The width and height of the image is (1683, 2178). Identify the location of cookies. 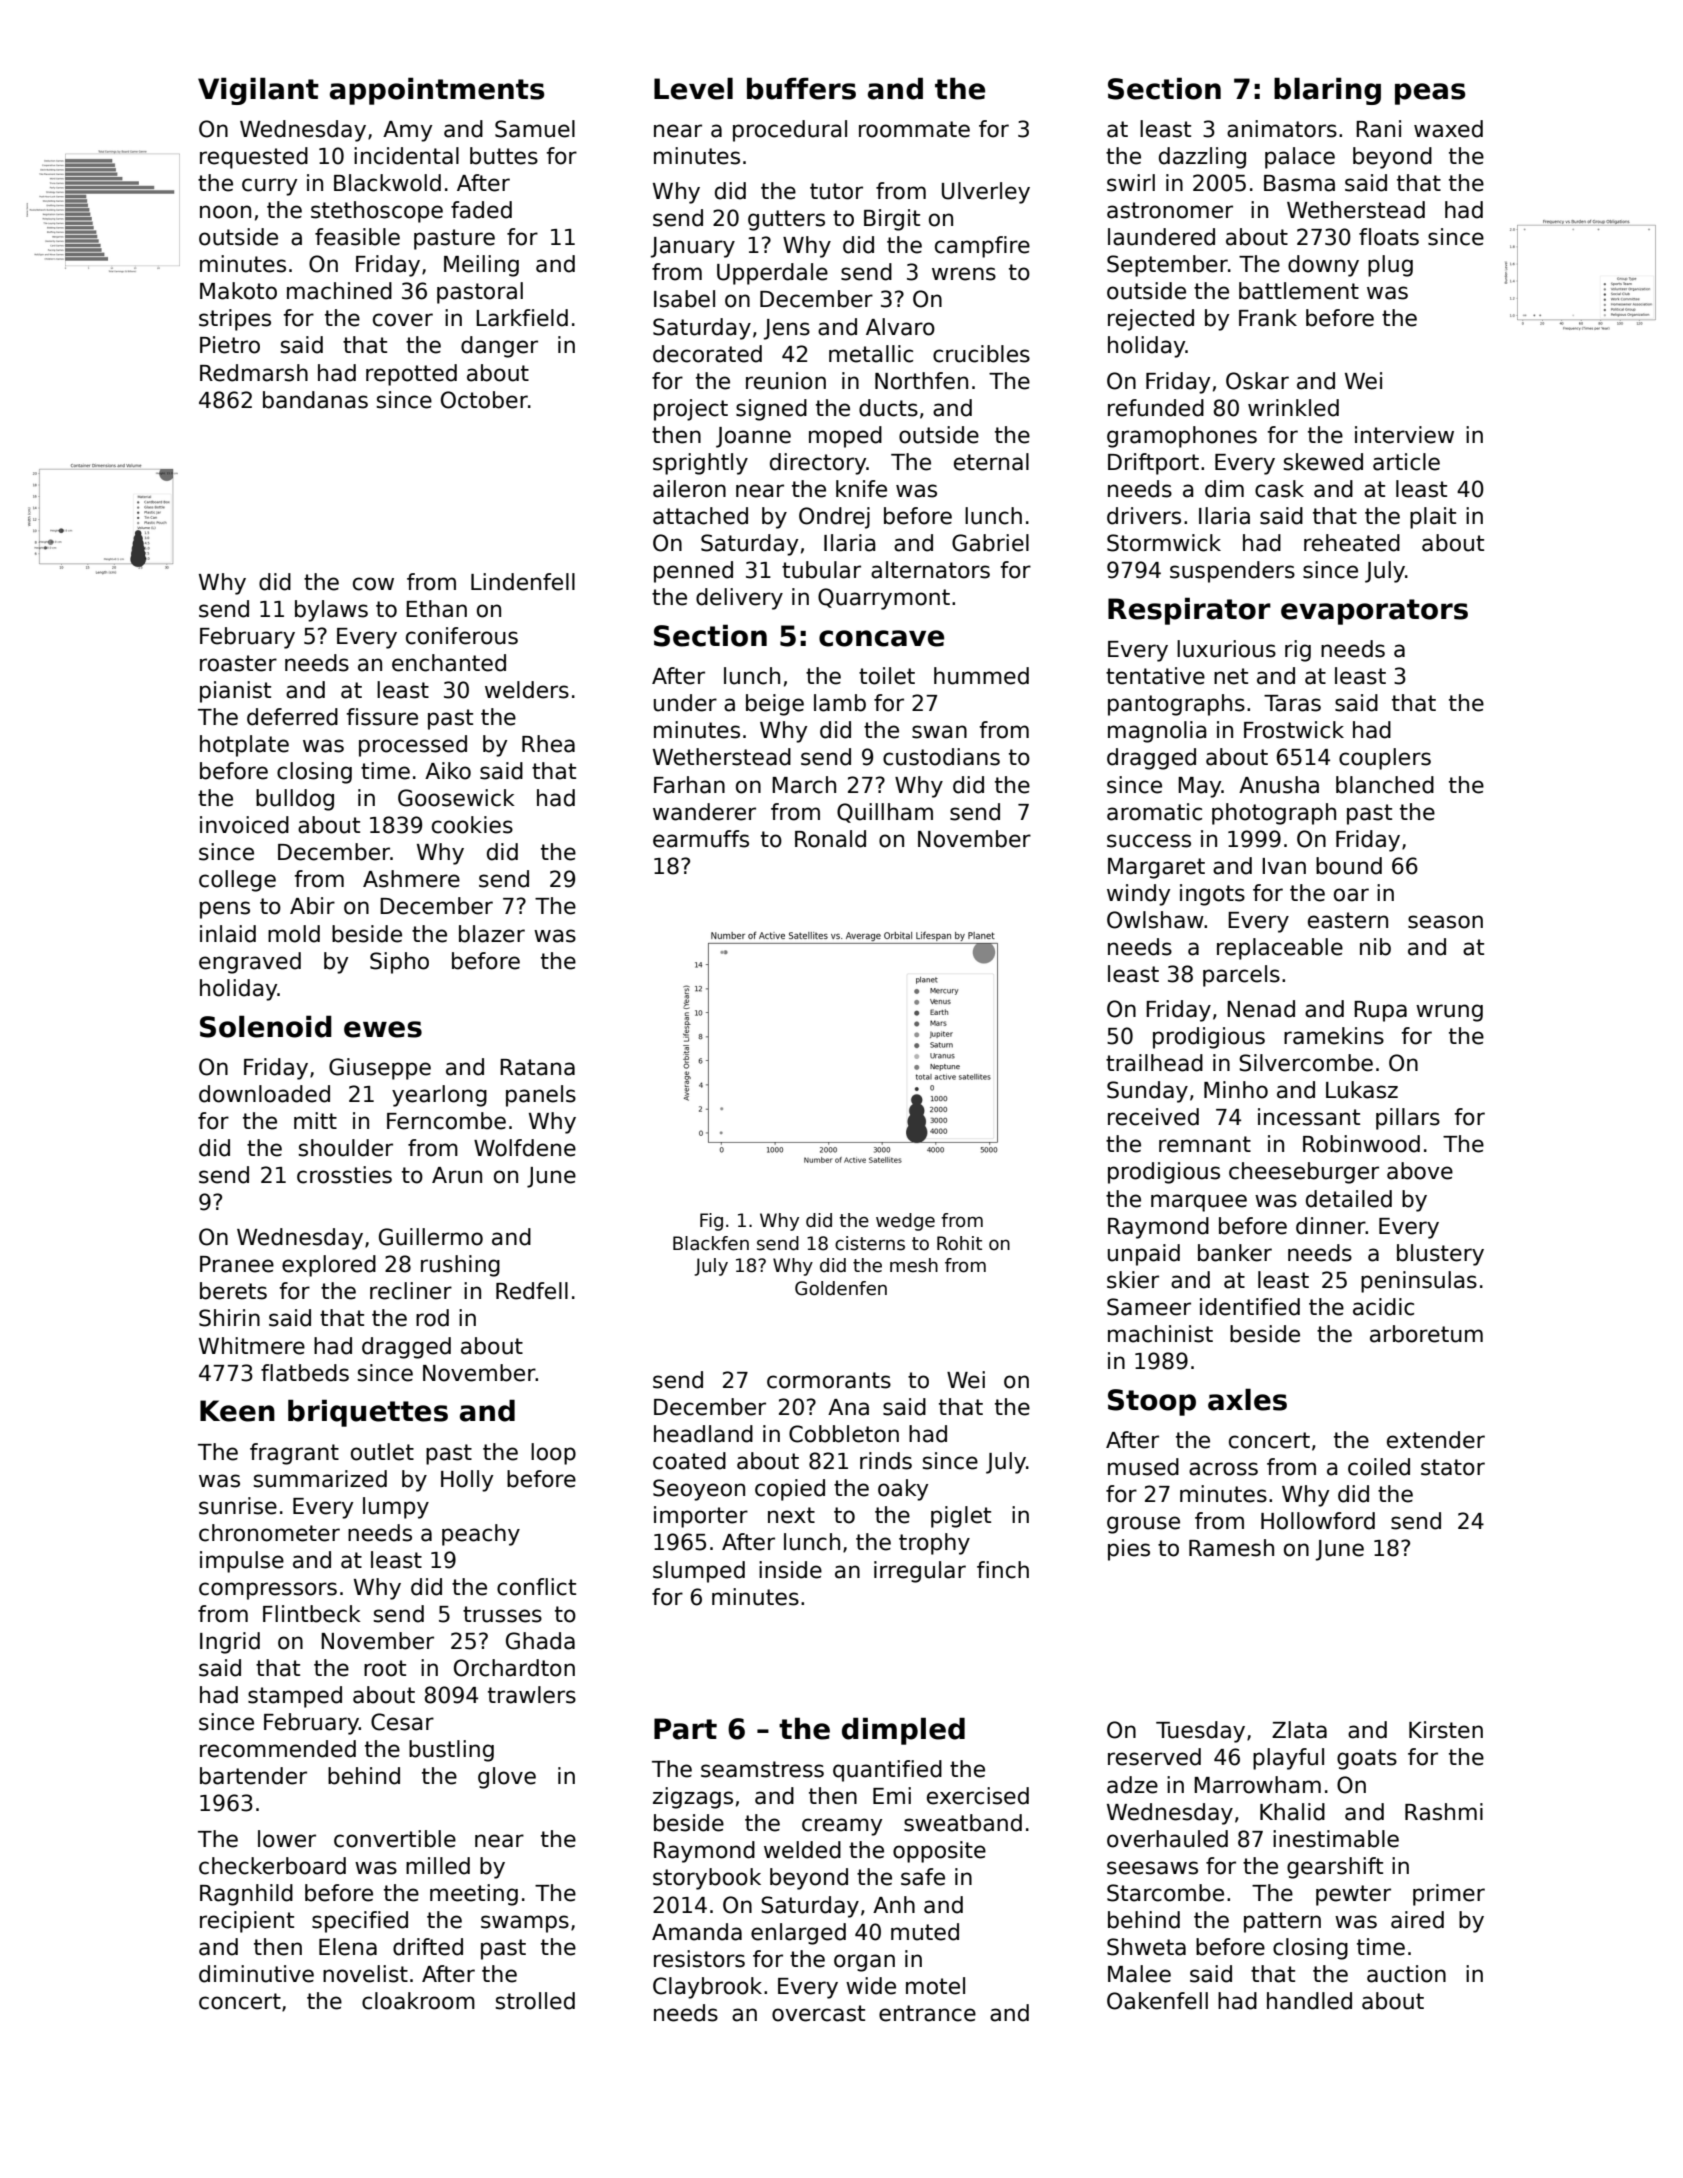
(472, 825).
